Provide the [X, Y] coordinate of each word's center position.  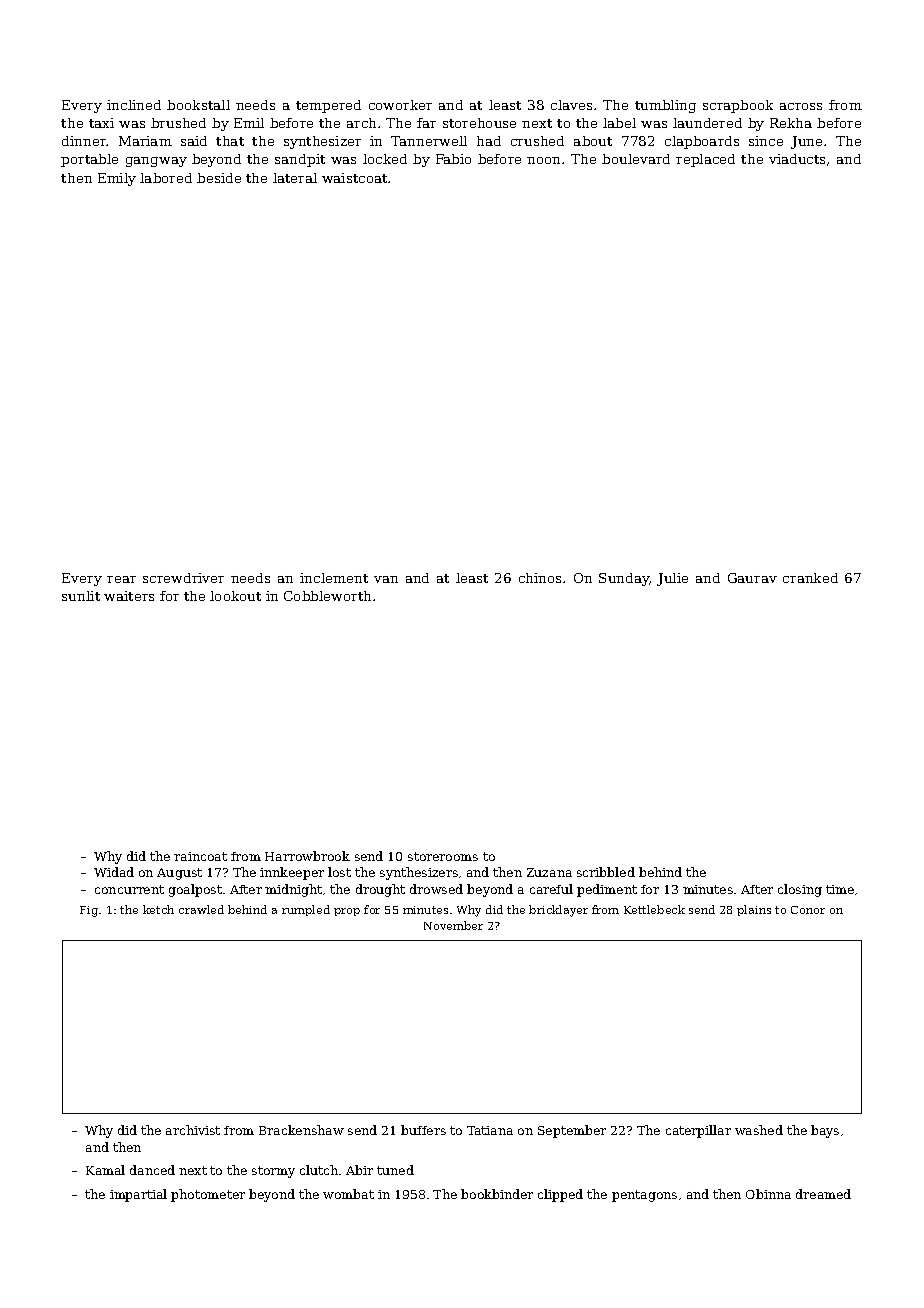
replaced [705, 160]
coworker [400, 105]
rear [121, 579]
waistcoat [355, 178]
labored [166, 178]
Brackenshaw [301, 1130]
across [801, 106]
